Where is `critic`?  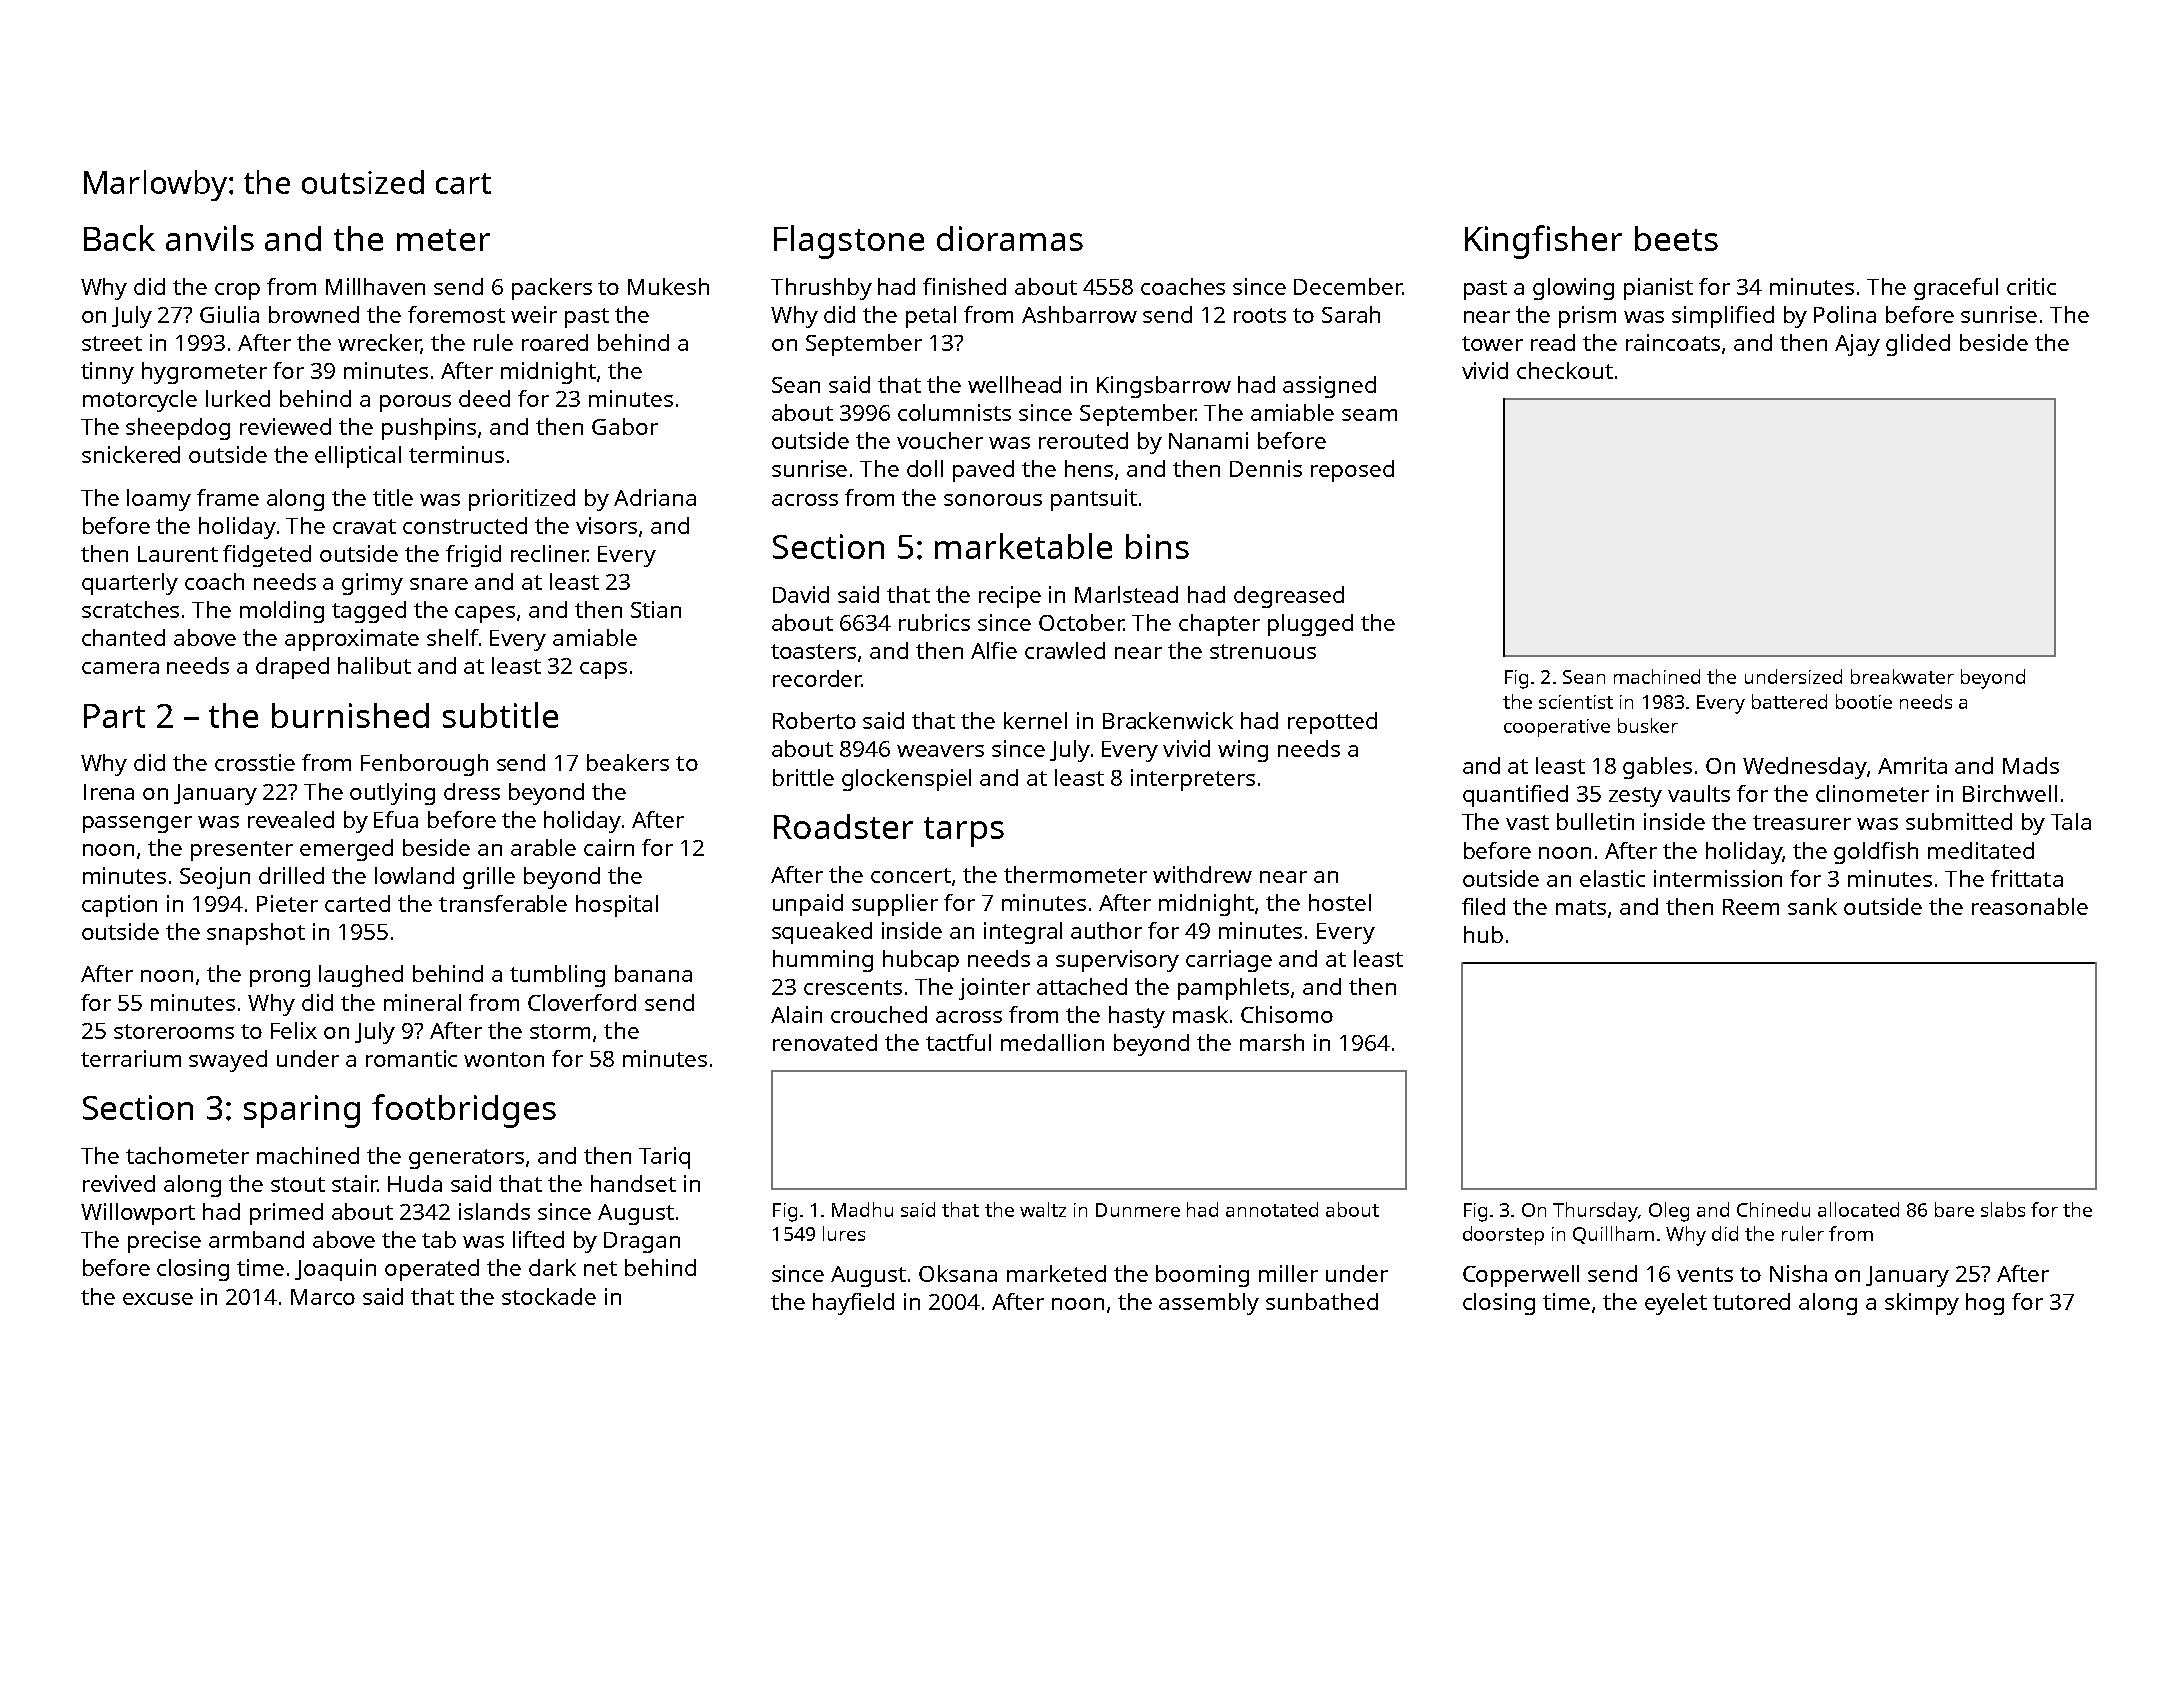 critic is located at coordinates (2031, 286).
